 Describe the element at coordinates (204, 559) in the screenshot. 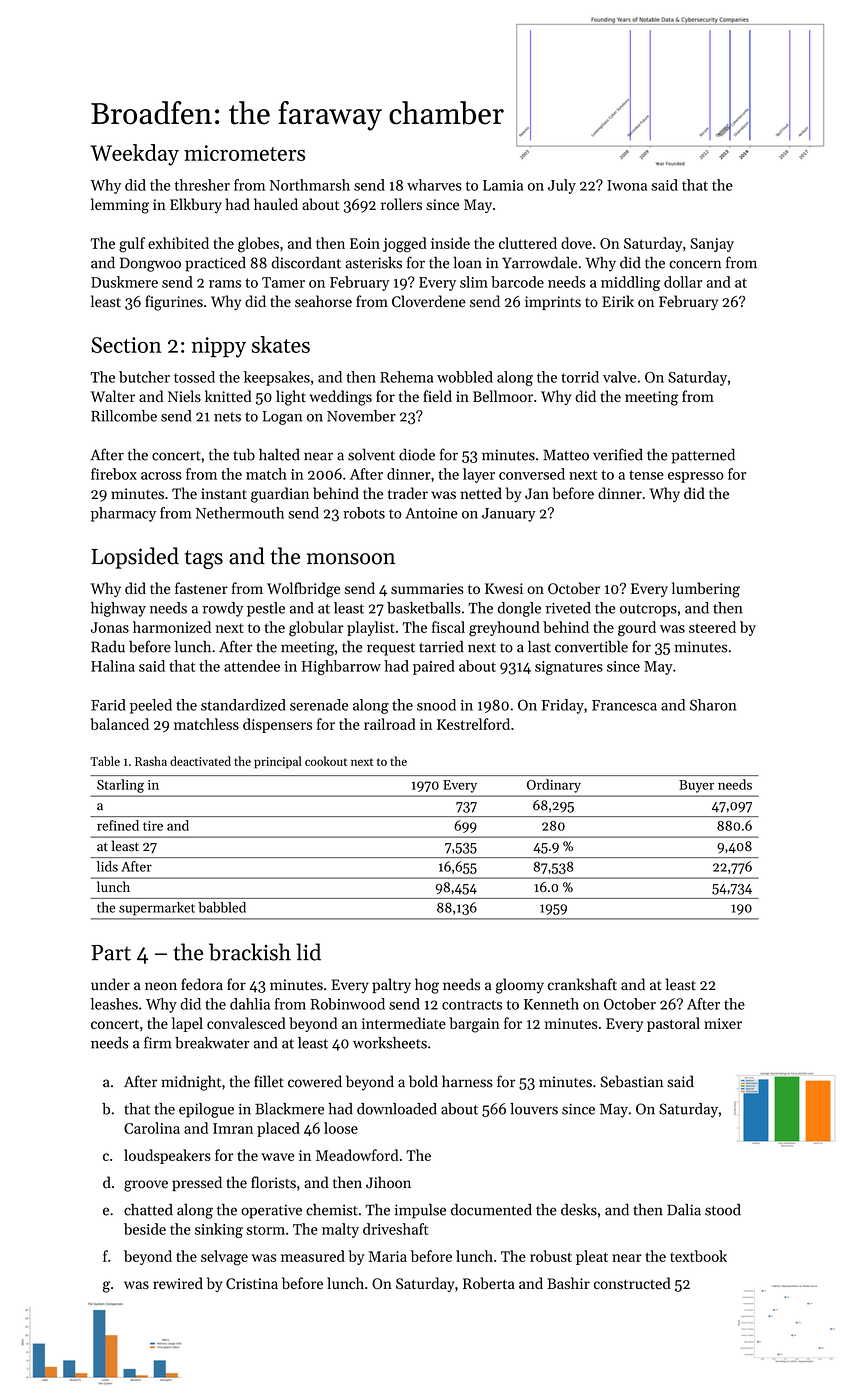

I see `tags` at that location.
